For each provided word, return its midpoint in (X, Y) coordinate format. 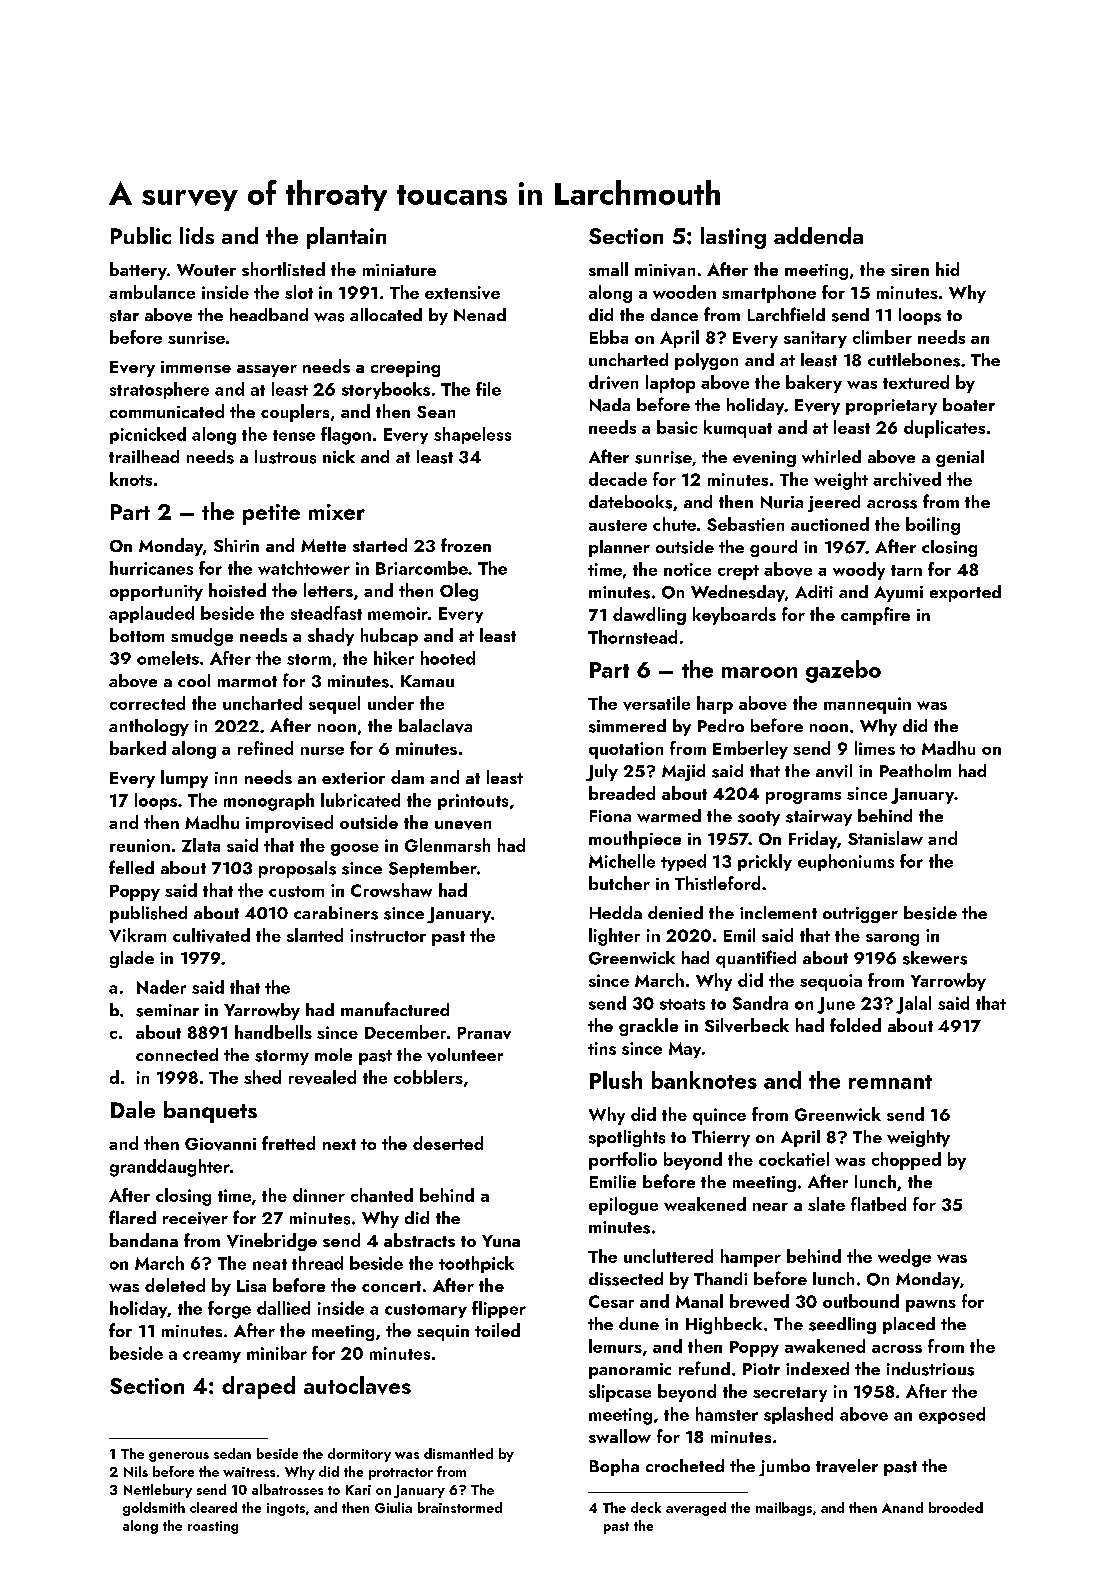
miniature (399, 270)
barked (138, 748)
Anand (902, 1507)
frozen (466, 545)
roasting (213, 1527)
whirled (831, 456)
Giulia (393, 1507)
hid (947, 269)
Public (141, 235)
